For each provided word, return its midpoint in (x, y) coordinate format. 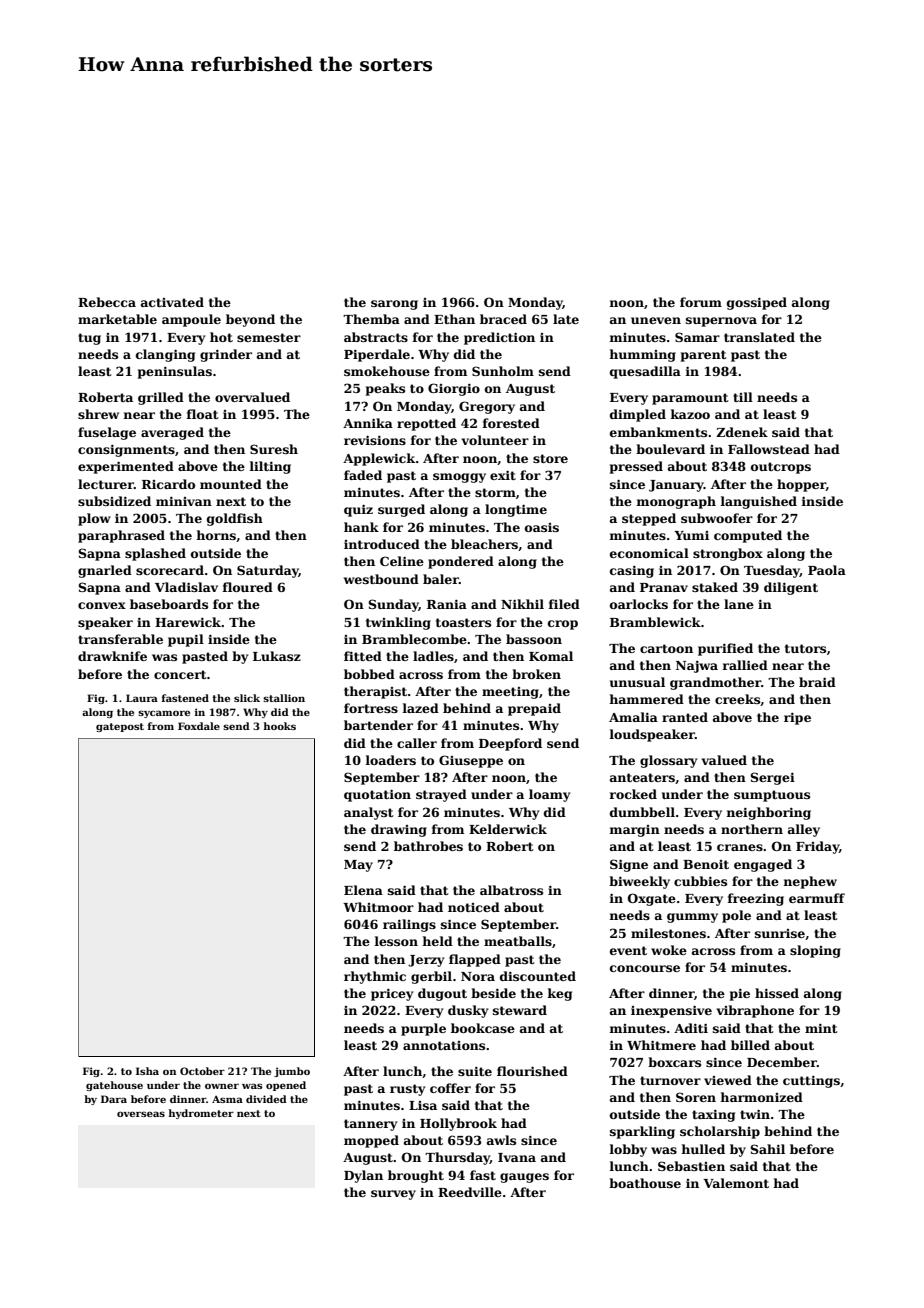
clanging (165, 355)
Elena (363, 890)
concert (180, 674)
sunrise (780, 933)
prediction (499, 338)
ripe (797, 718)
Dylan (363, 1176)
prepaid (534, 709)
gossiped (757, 303)
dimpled (638, 415)
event (628, 950)
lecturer (106, 484)
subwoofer (717, 518)
